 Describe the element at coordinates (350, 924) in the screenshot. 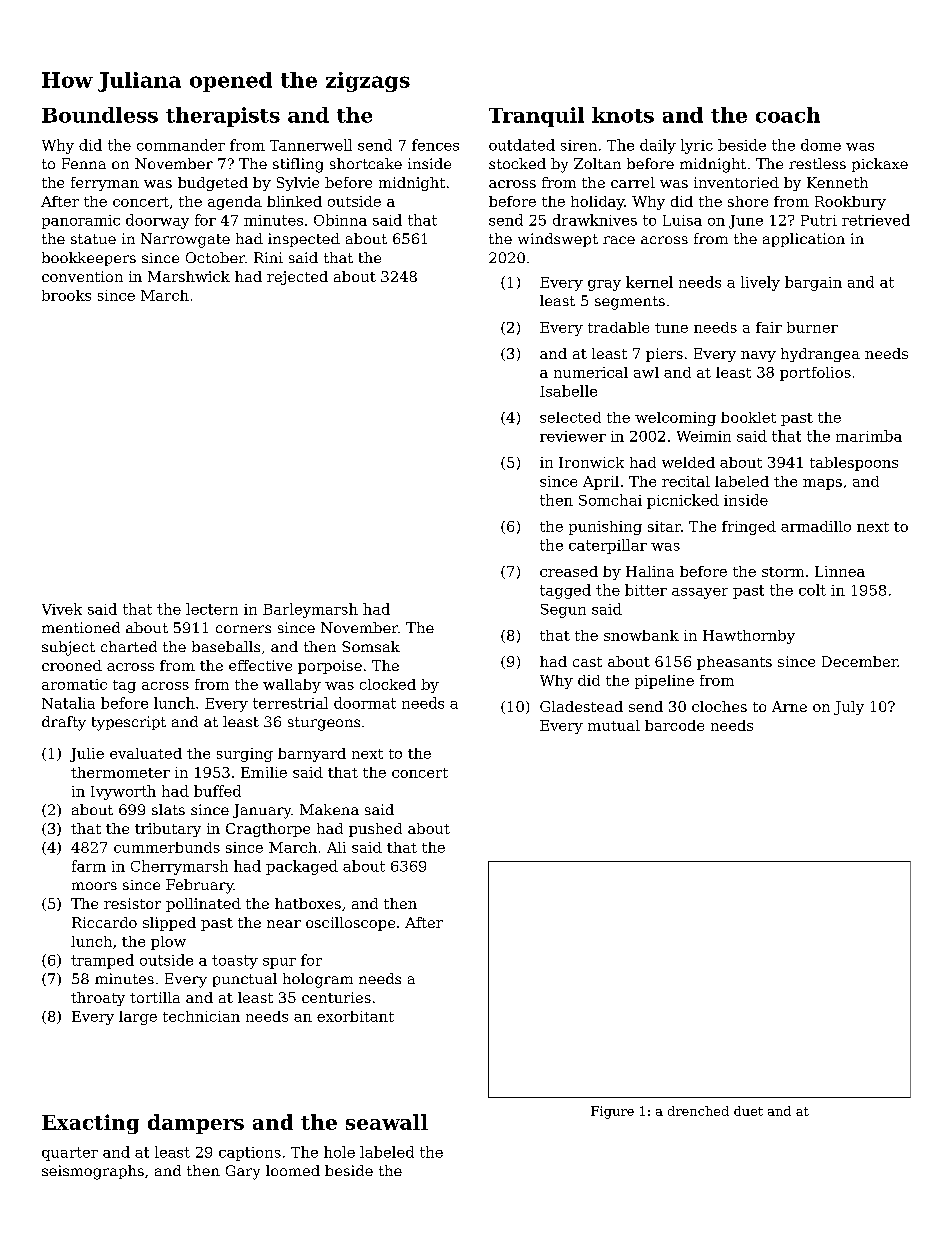

I see `oscilloscope` at that location.
